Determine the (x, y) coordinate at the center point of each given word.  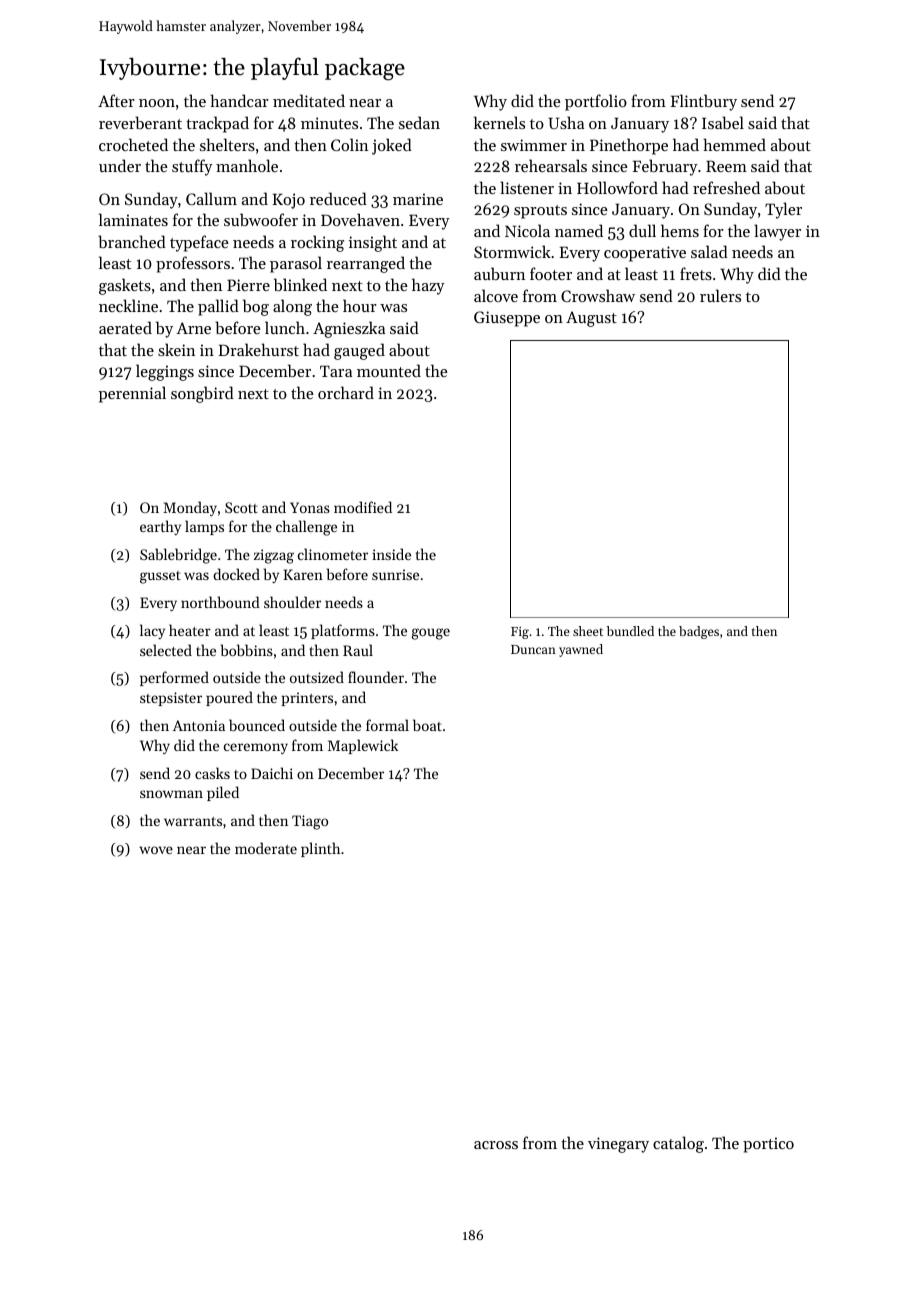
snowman (171, 794)
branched (132, 241)
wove (156, 850)
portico (768, 1145)
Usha (566, 122)
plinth (320, 849)
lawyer (777, 232)
